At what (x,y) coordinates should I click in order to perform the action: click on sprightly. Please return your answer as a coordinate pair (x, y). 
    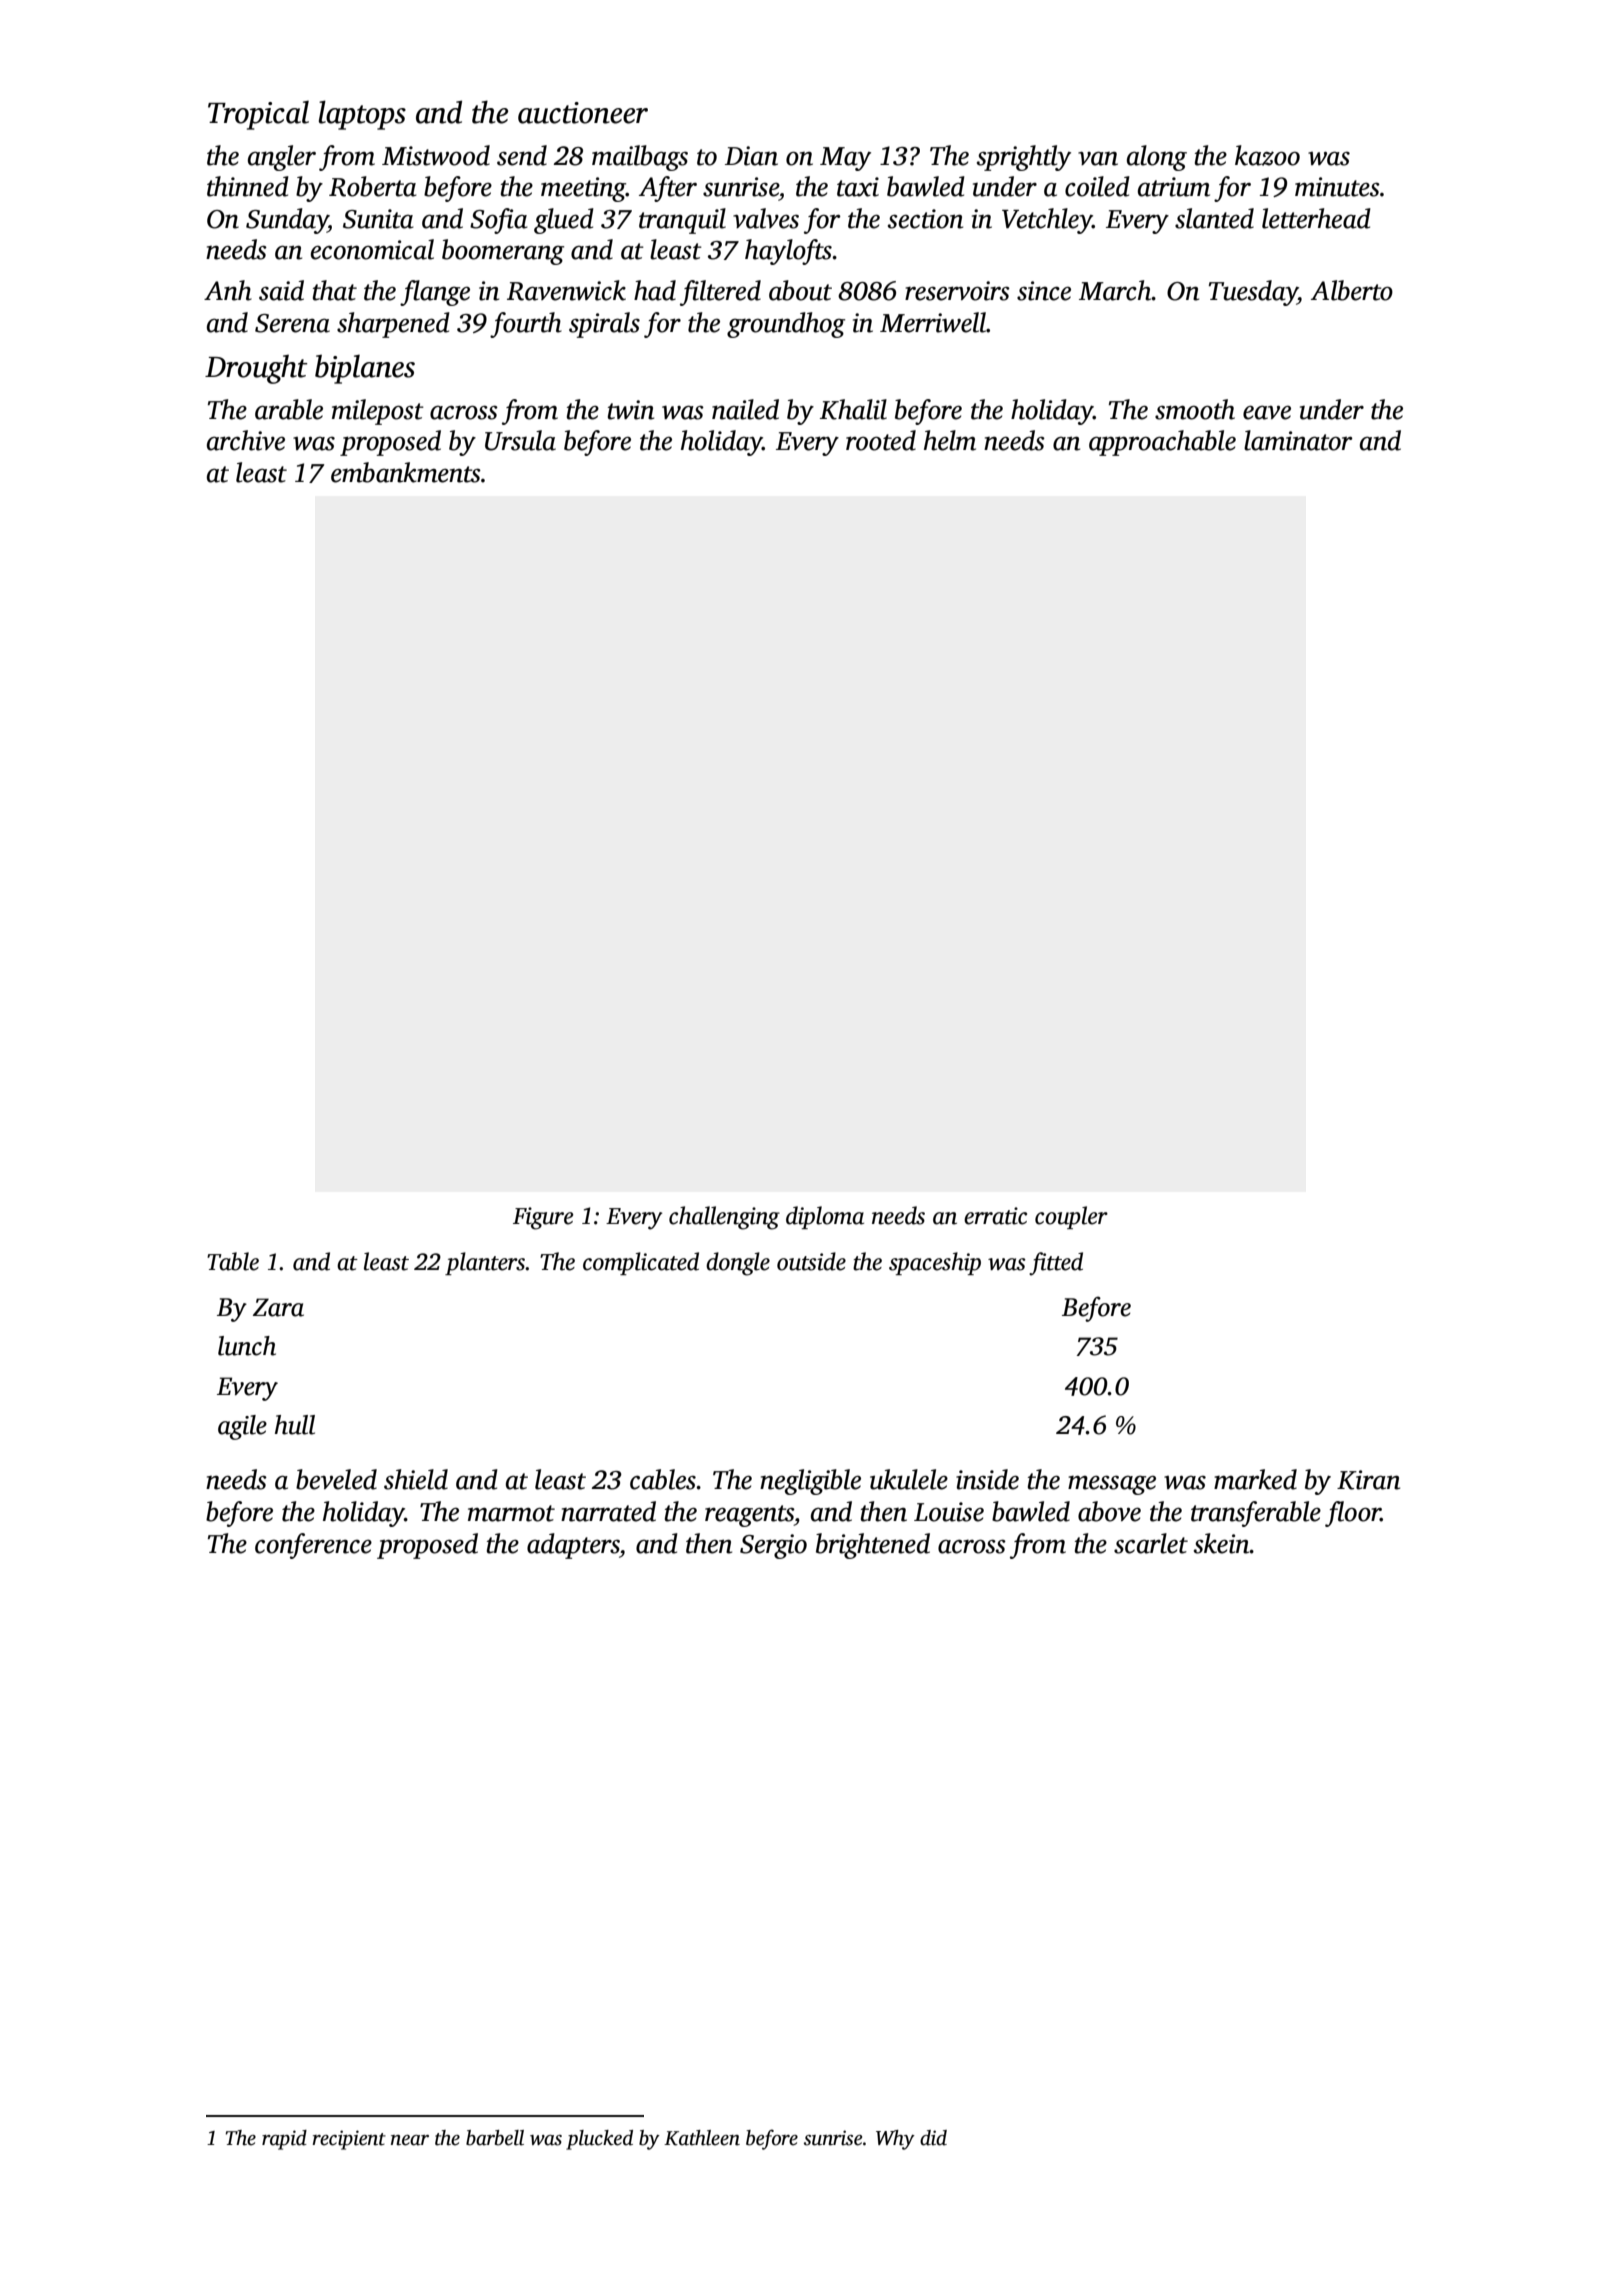
    Looking at the image, I should click on (1024, 158).
